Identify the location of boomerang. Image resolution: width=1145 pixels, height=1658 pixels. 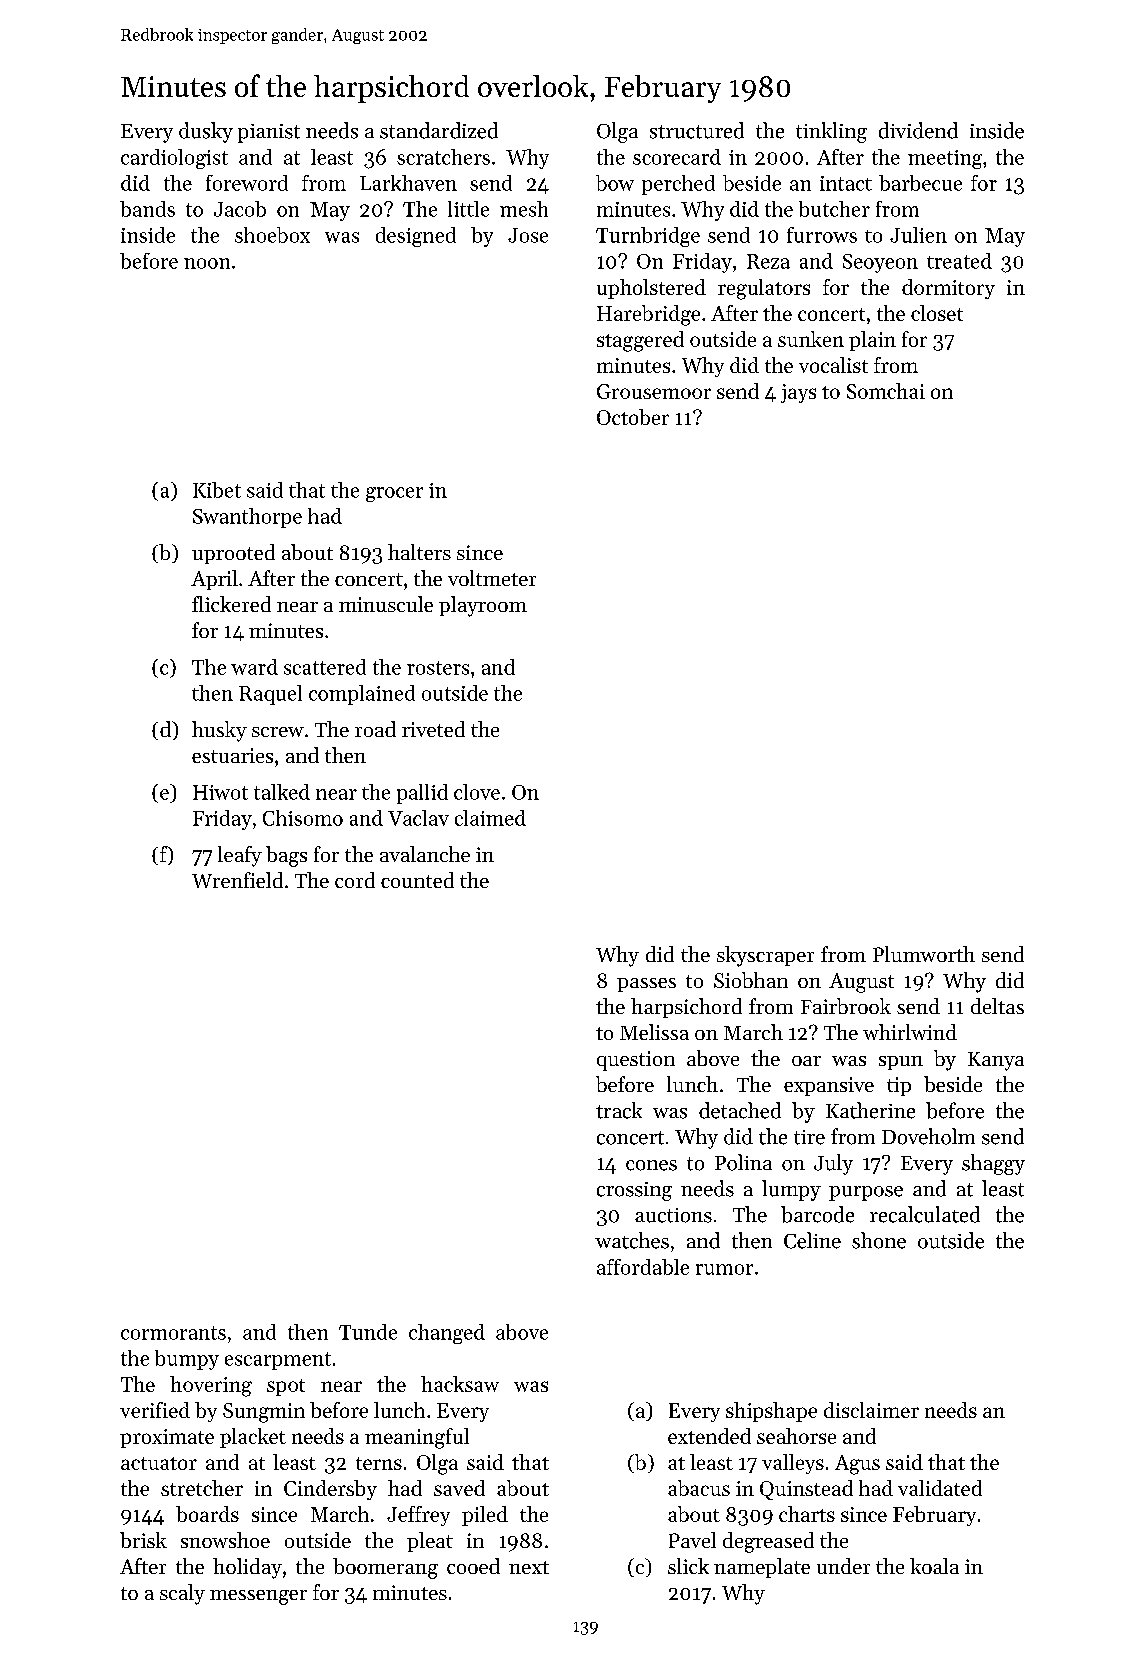
(385, 1568).
